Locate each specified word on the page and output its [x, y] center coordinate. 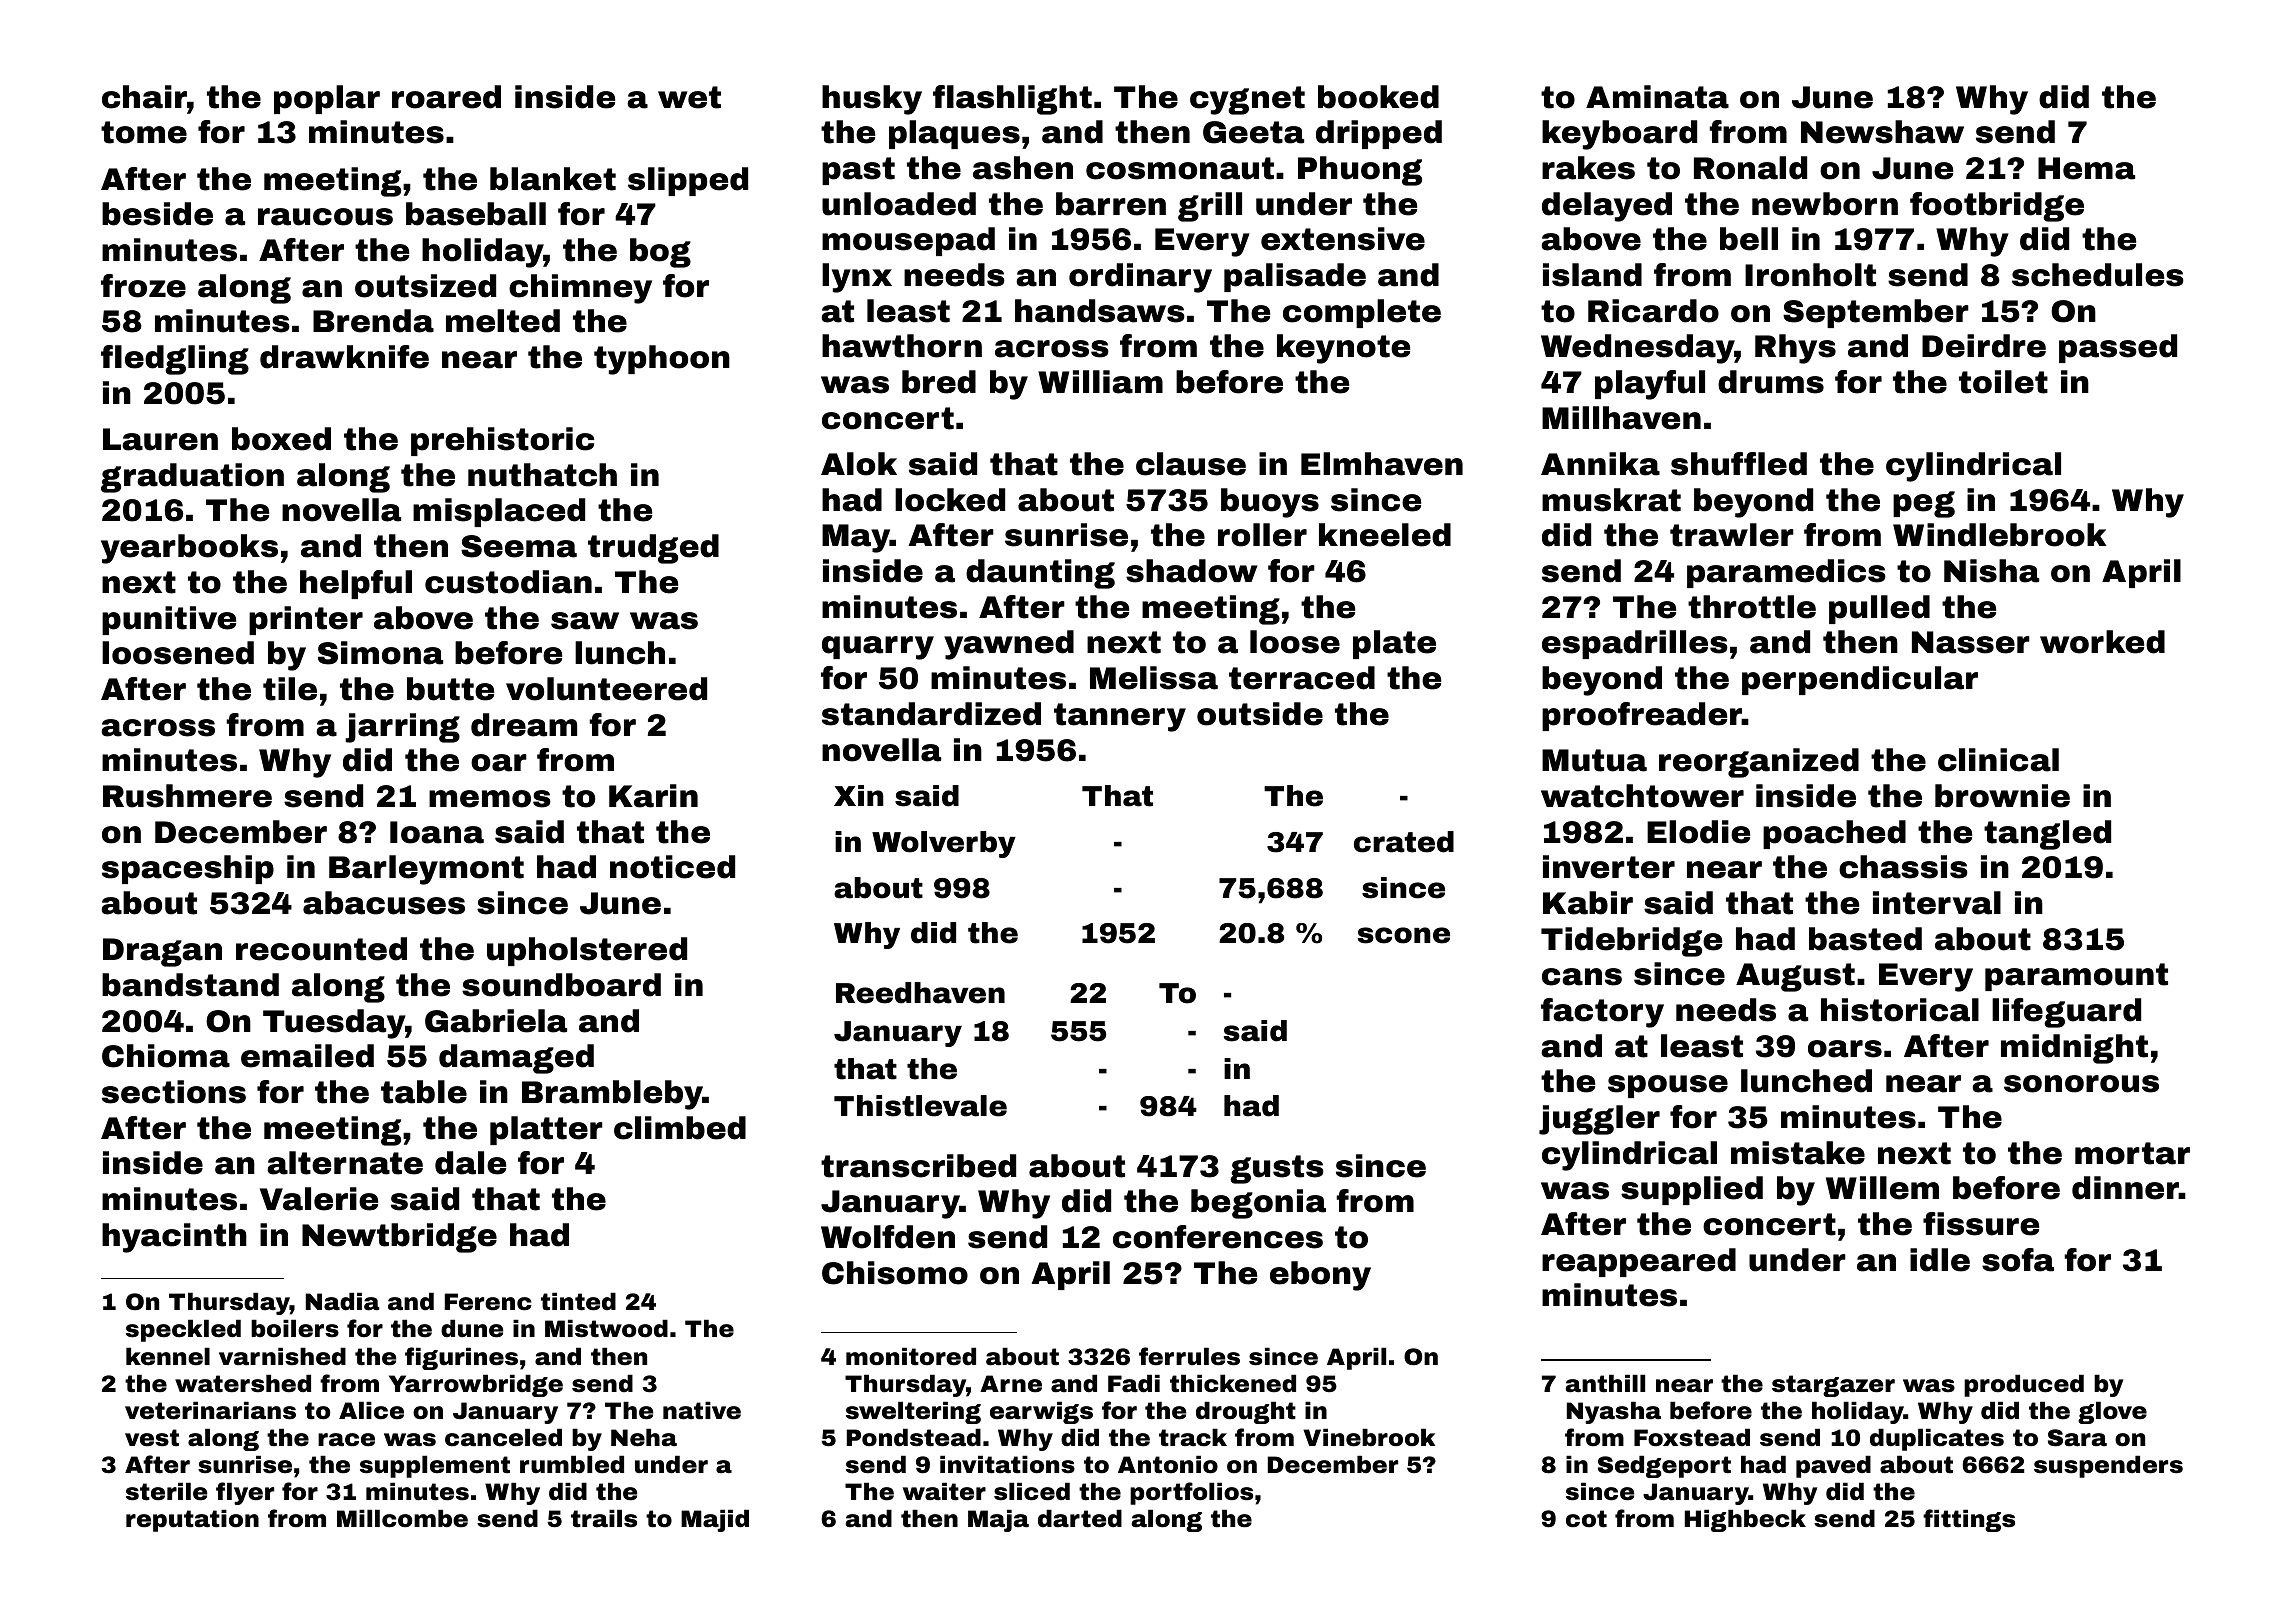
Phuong [1360, 171]
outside [1260, 714]
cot [1586, 1519]
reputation [192, 1520]
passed [2118, 348]
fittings [1969, 1520]
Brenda [373, 321]
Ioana [437, 832]
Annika [1600, 464]
